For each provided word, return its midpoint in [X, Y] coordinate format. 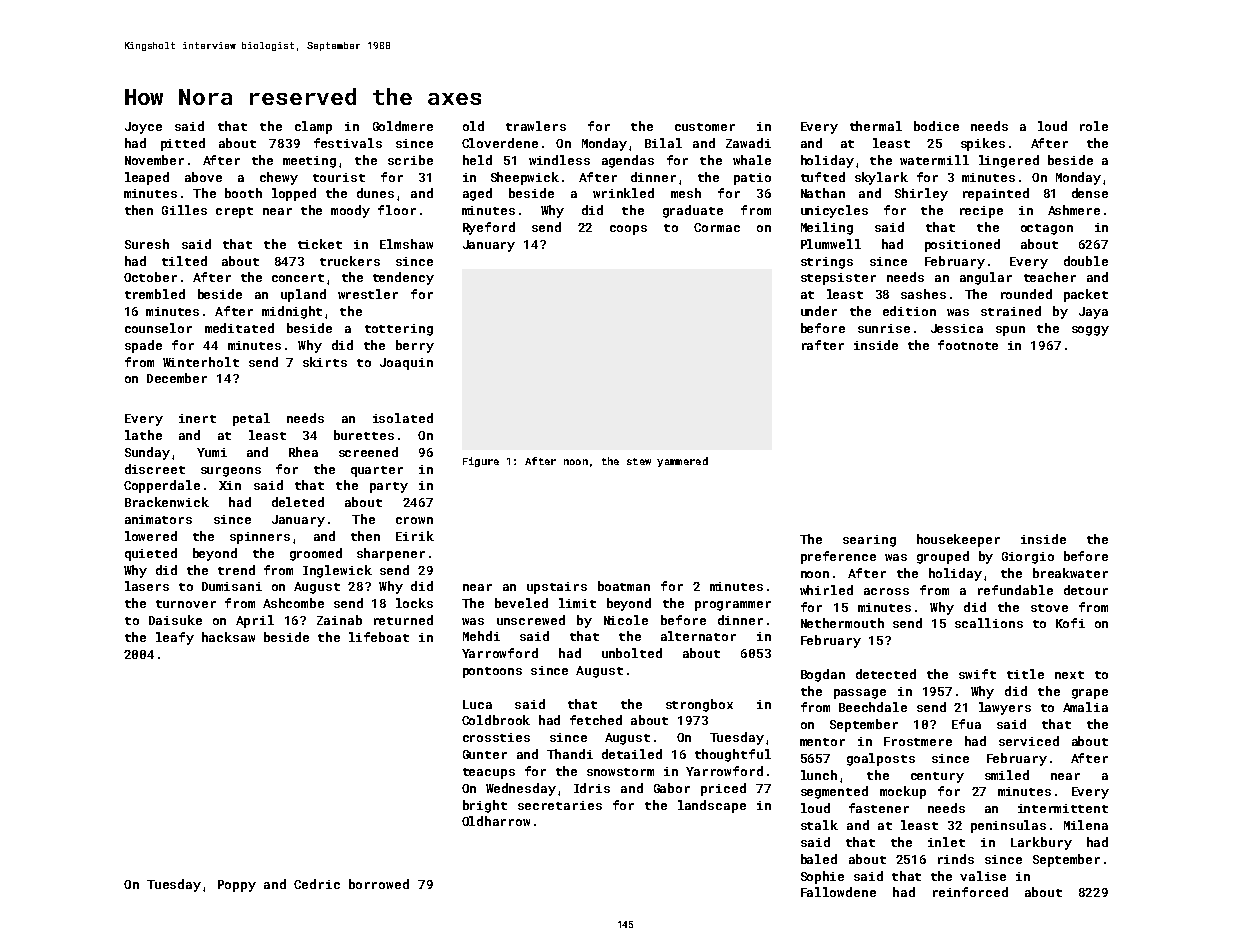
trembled [155, 294]
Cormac [717, 227]
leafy [175, 638]
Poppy [237, 886]
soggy [1090, 331]
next [1069, 675]
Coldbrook [496, 720]
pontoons [492, 672]
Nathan [823, 193]
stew [639, 461]
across [886, 591]
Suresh [147, 244]
